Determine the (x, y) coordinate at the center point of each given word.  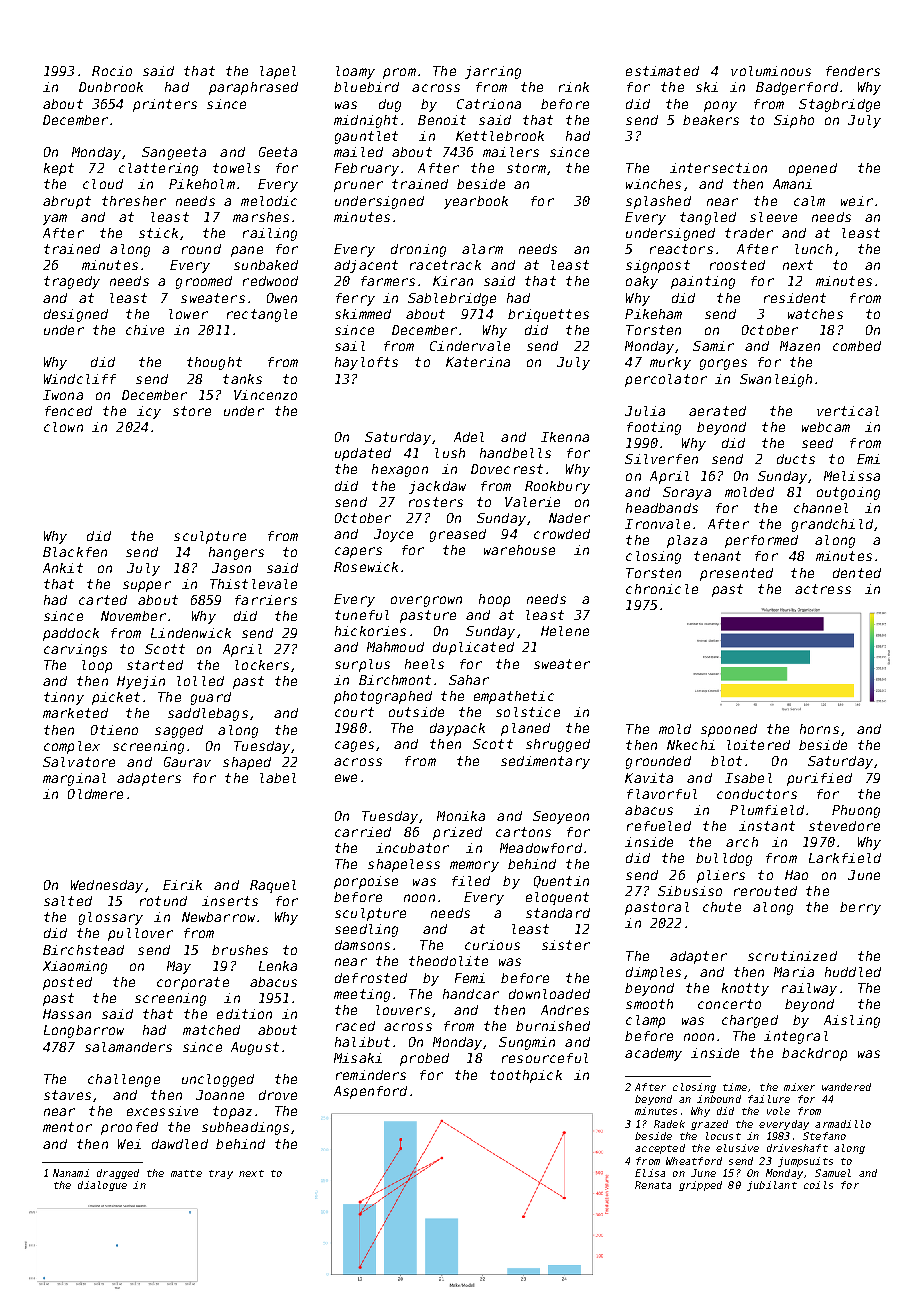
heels (424, 664)
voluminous (771, 71)
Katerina (478, 362)
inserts (230, 901)
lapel (278, 72)
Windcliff (80, 379)
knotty (745, 989)
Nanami (71, 1173)
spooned (729, 730)
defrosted (371, 978)
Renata (653, 1185)
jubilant (772, 1186)
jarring (493, 72)
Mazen (800, 346)
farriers (266, 600)
